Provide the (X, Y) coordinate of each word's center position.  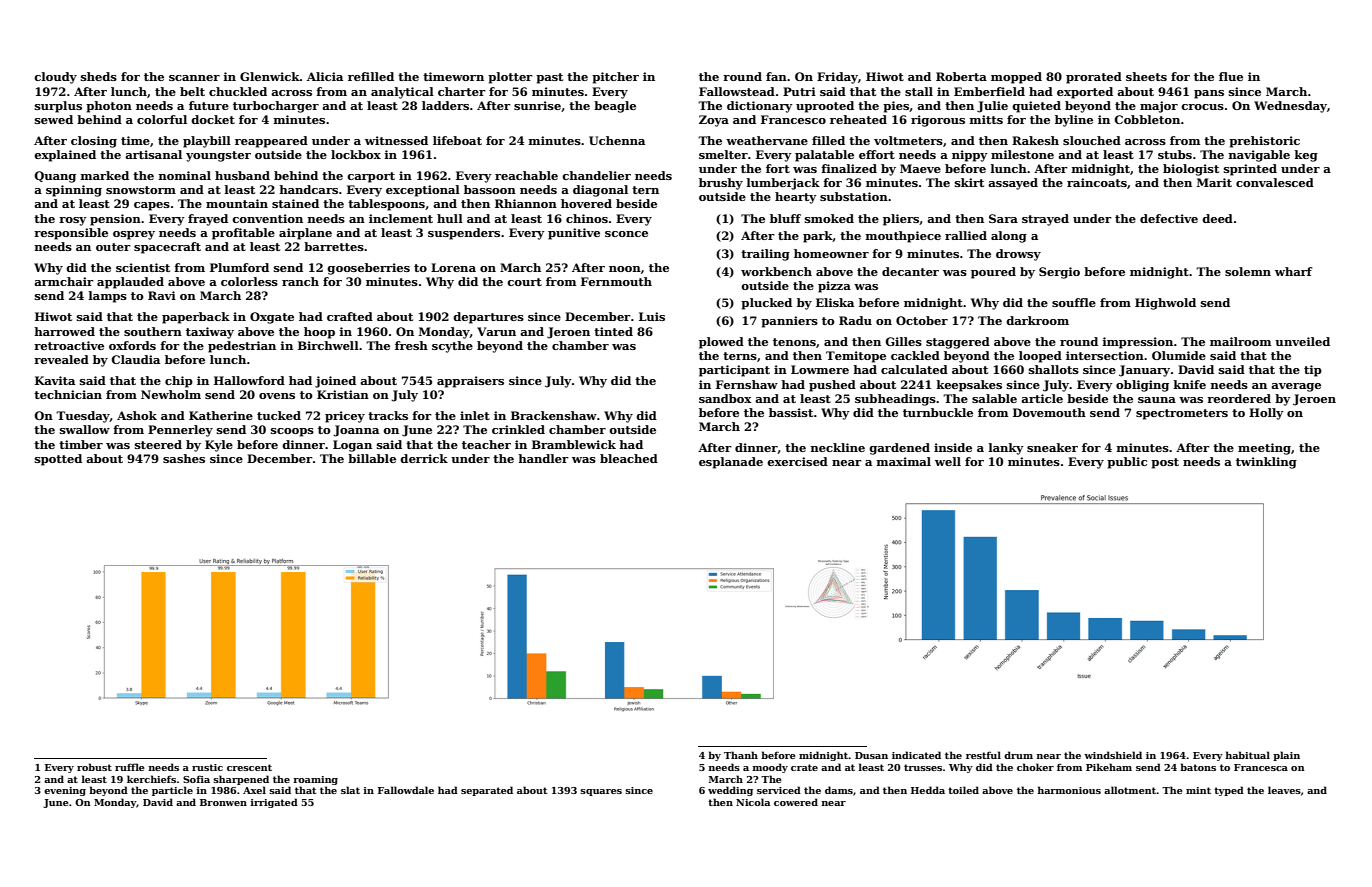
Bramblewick (574, 444)
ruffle (130, 767)
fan (776, 76)
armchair (64, 281)
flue (1231, 76)
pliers (901, 220)
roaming (315, 780)
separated (487, 791)
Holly (1266, 414)
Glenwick (270, 76)
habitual (1248, 755)
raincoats (1097, 182)
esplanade (731, 463)
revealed (61, 359)
